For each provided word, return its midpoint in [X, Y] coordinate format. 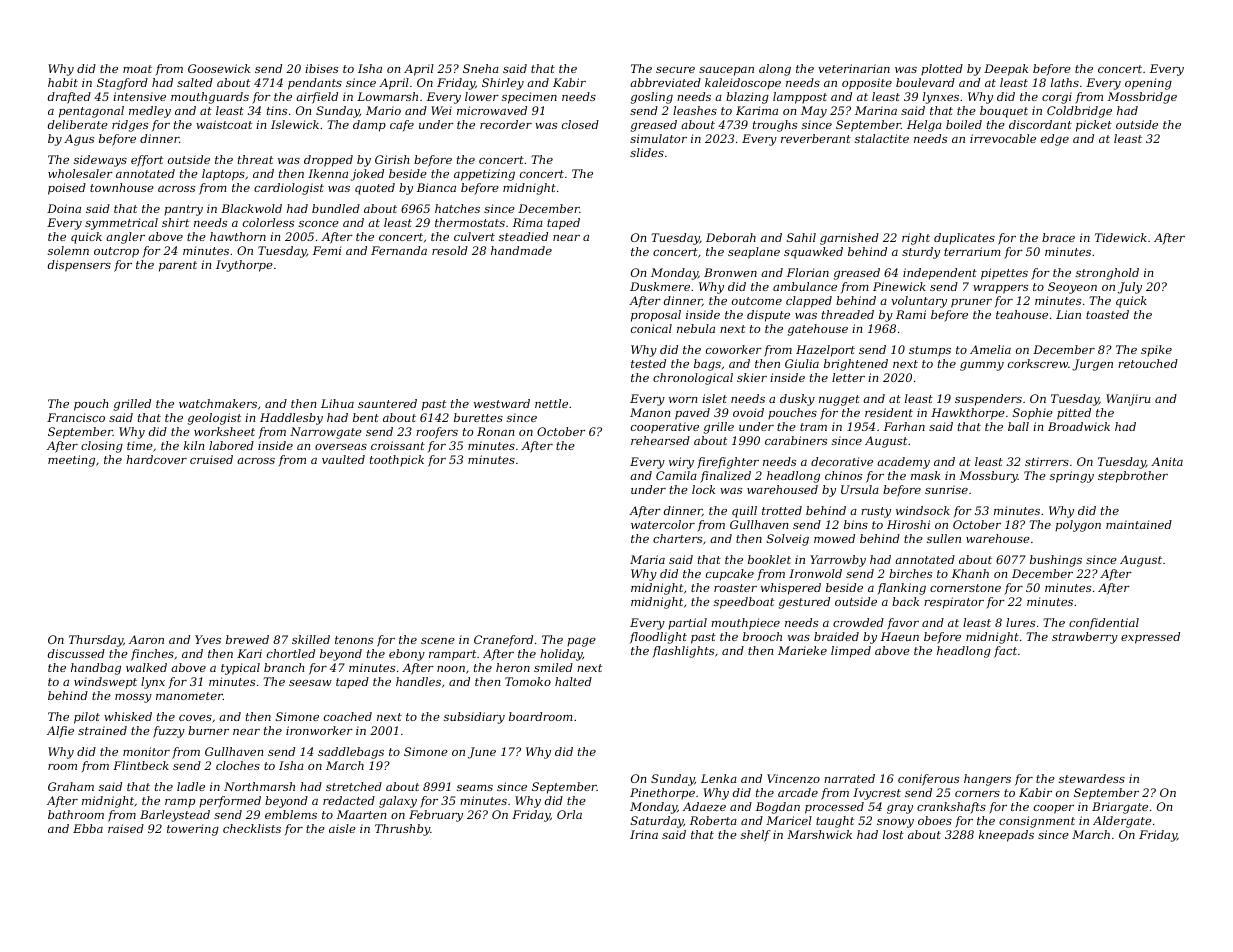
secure [675, 70]
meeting [71, 461]
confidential [1104, 624]
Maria [647, 559]
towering [193, 830]
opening [1148, 84]
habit [63, 82]
